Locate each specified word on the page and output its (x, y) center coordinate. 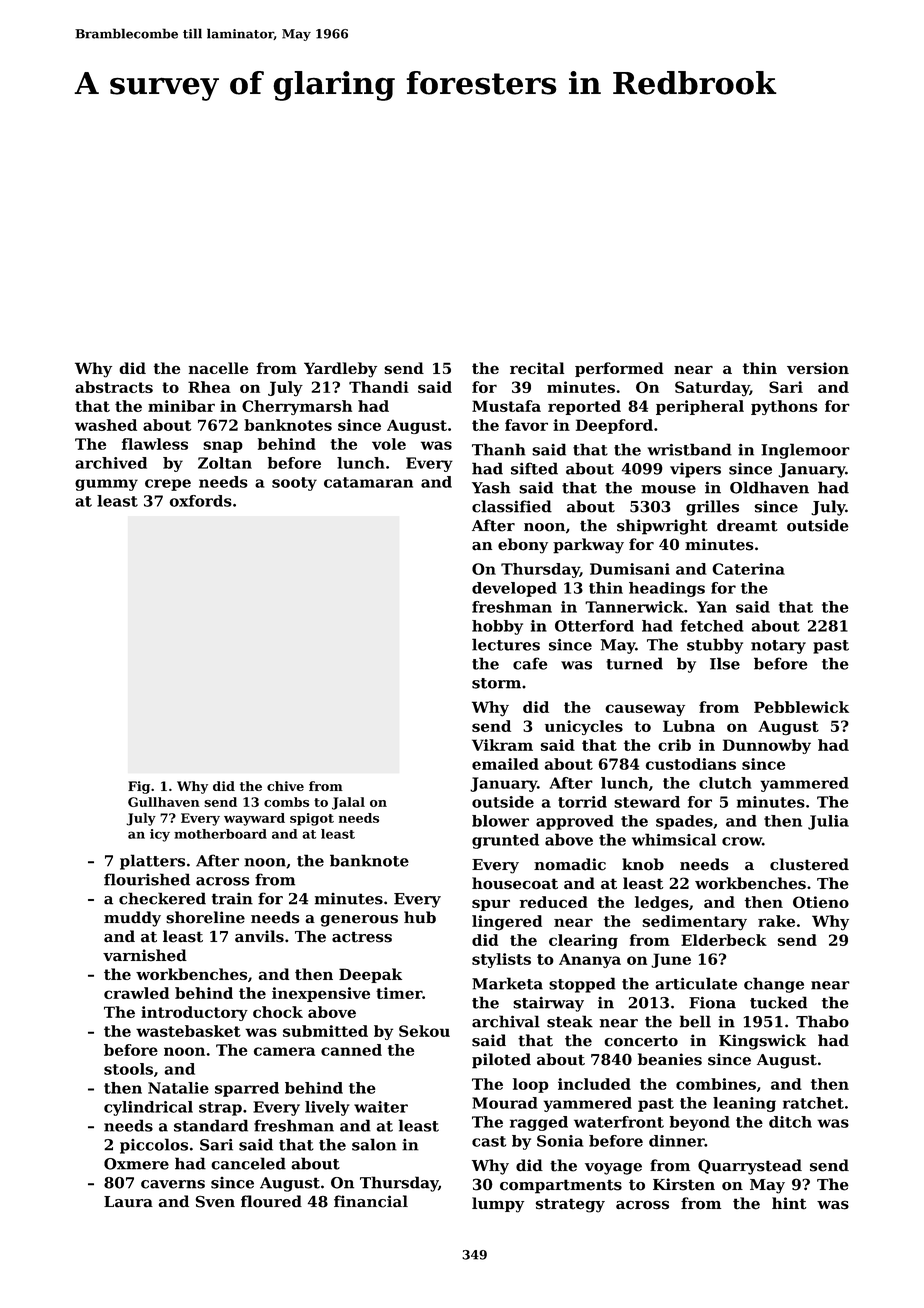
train (232, 898)
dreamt (747, 525)
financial (371, 1201)
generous (359, 921)
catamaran (368, 482)
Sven (215, 1202)
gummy (106, 485)
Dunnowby (767, 746)
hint (789, 1203)
